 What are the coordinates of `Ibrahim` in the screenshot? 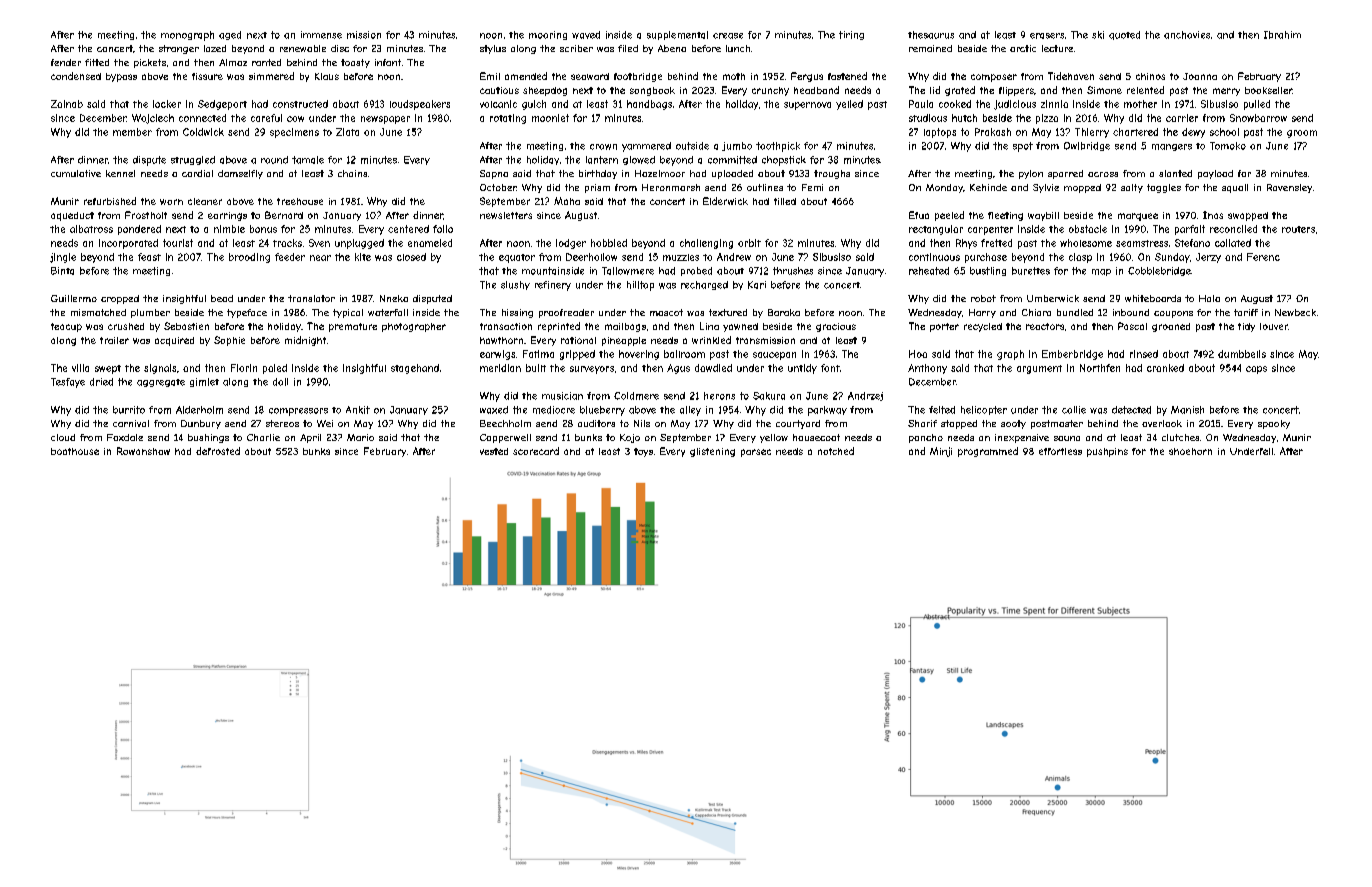 It's located at (1282, 35).
